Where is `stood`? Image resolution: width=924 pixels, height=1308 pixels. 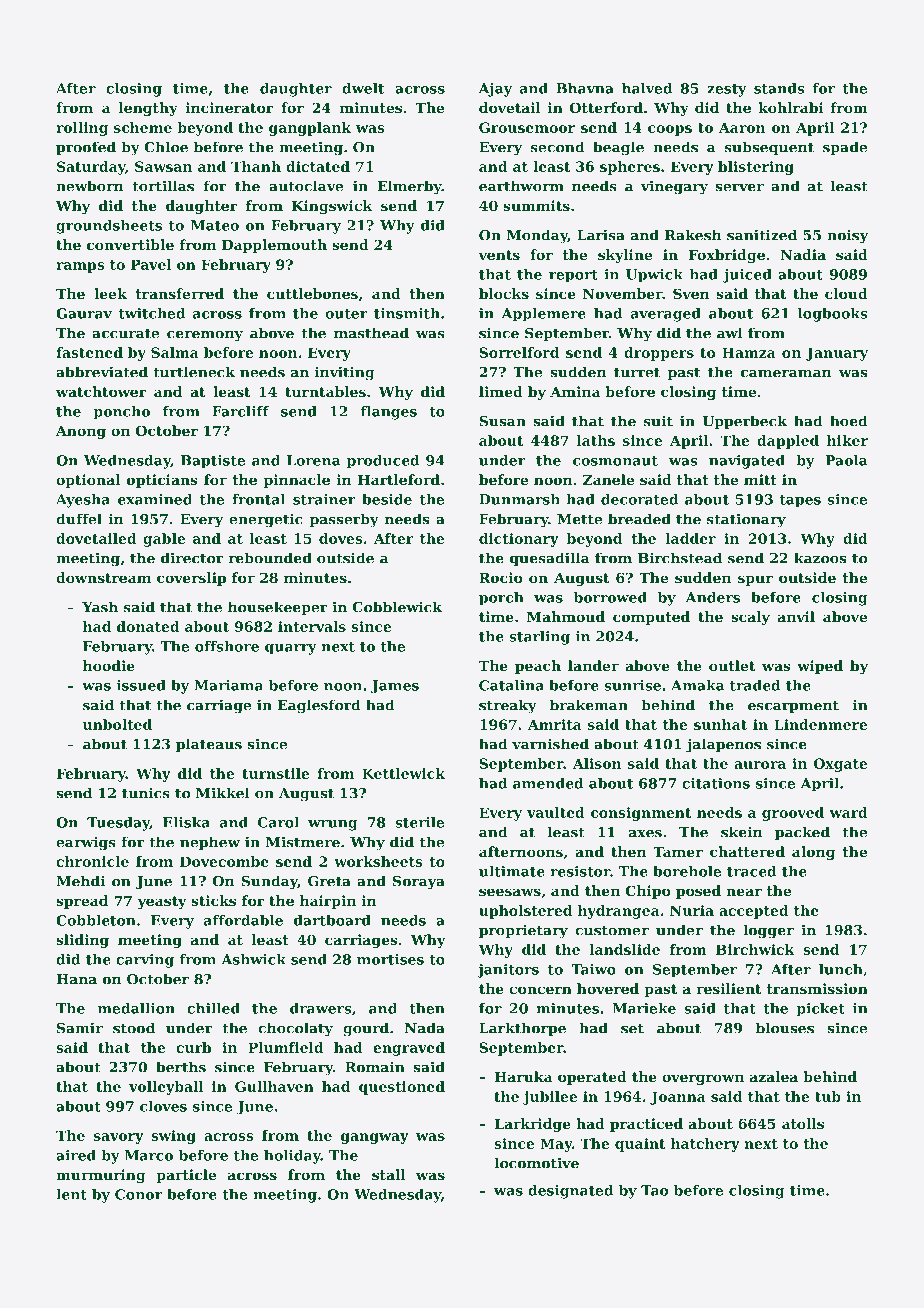 stood is located at coordinates (134, 1028).
